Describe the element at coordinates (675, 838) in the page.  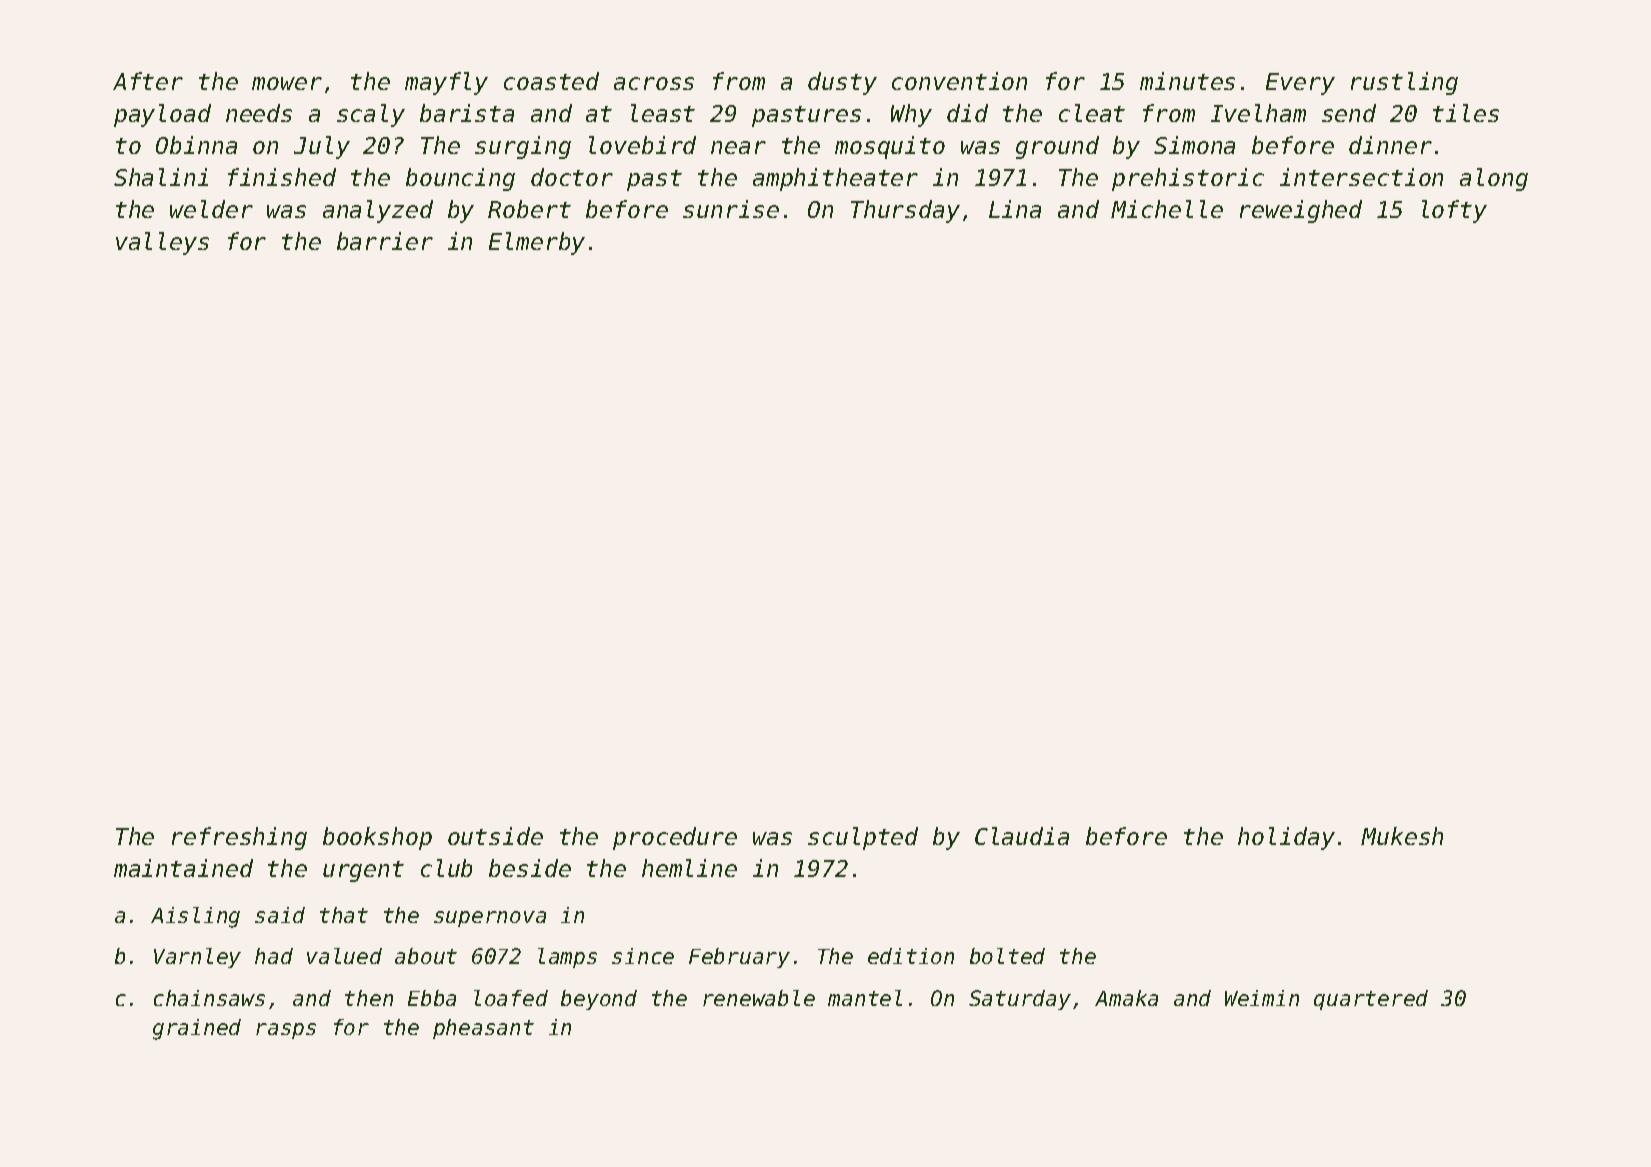
I see `procedure` at that location.
